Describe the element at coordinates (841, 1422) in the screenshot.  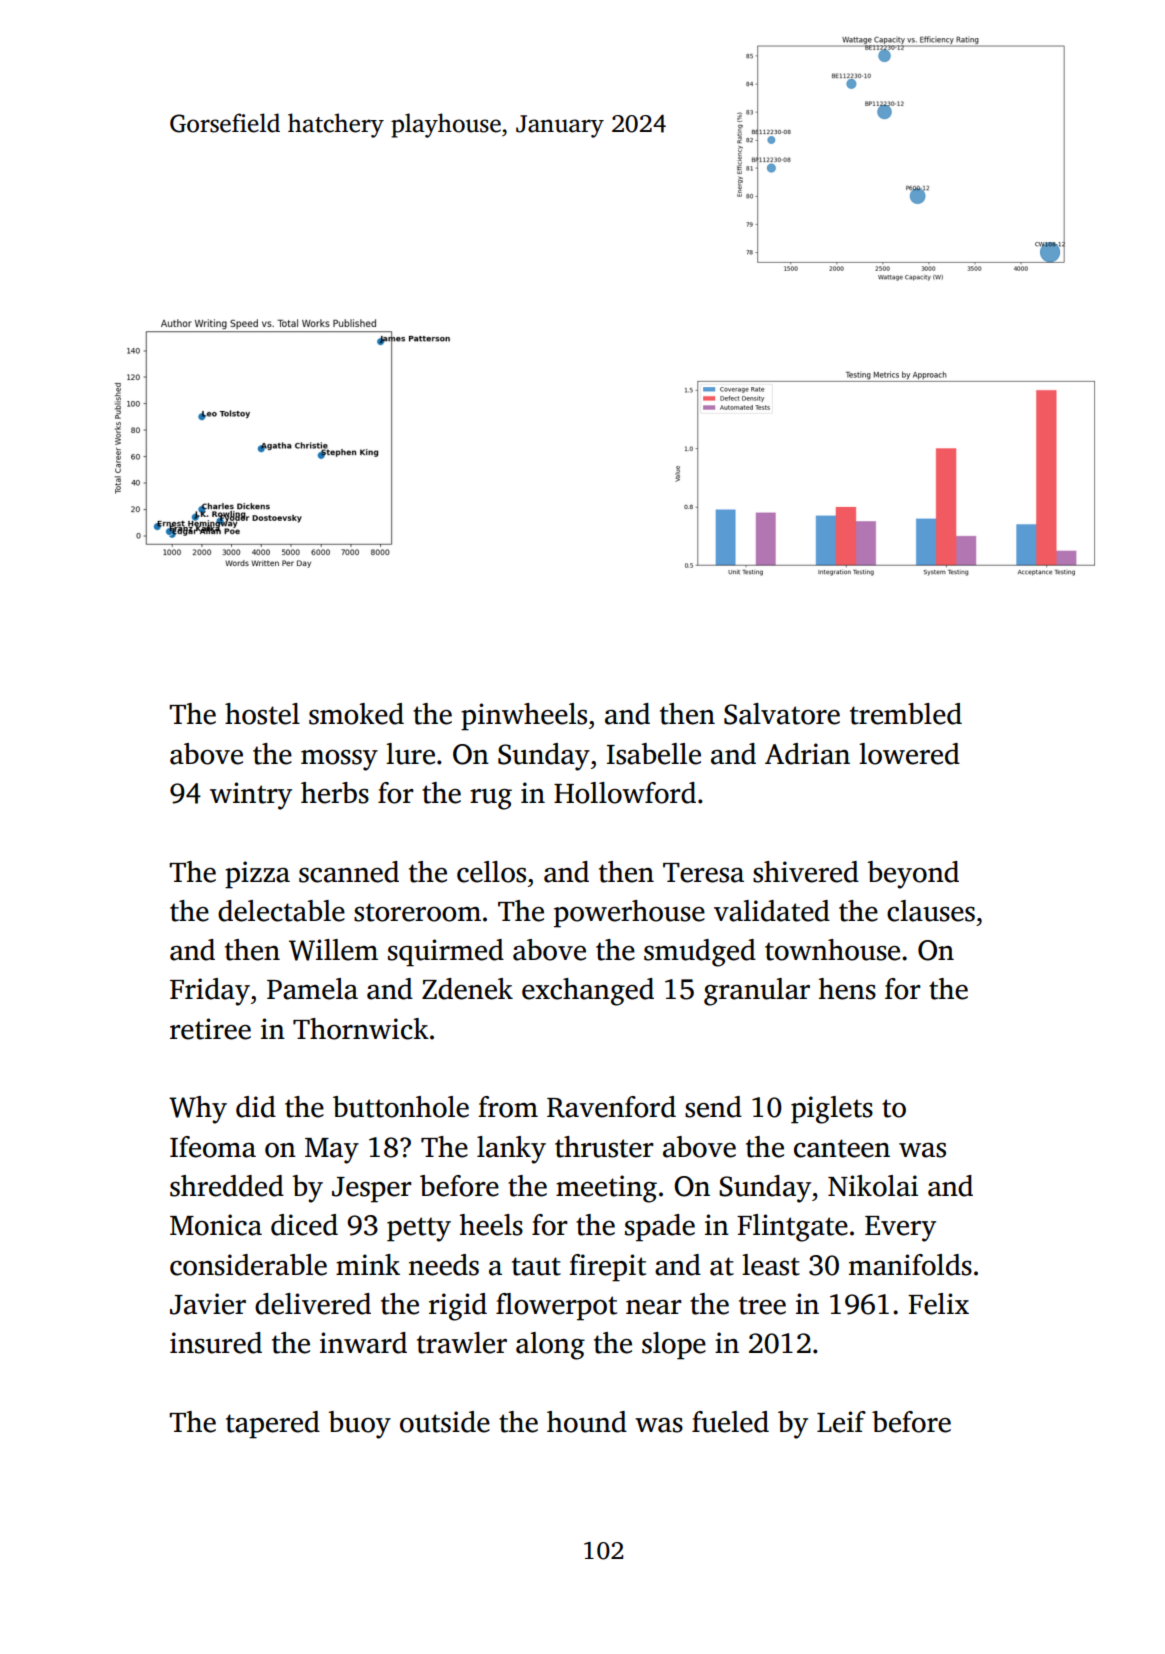
I see `Leif` at that location.
